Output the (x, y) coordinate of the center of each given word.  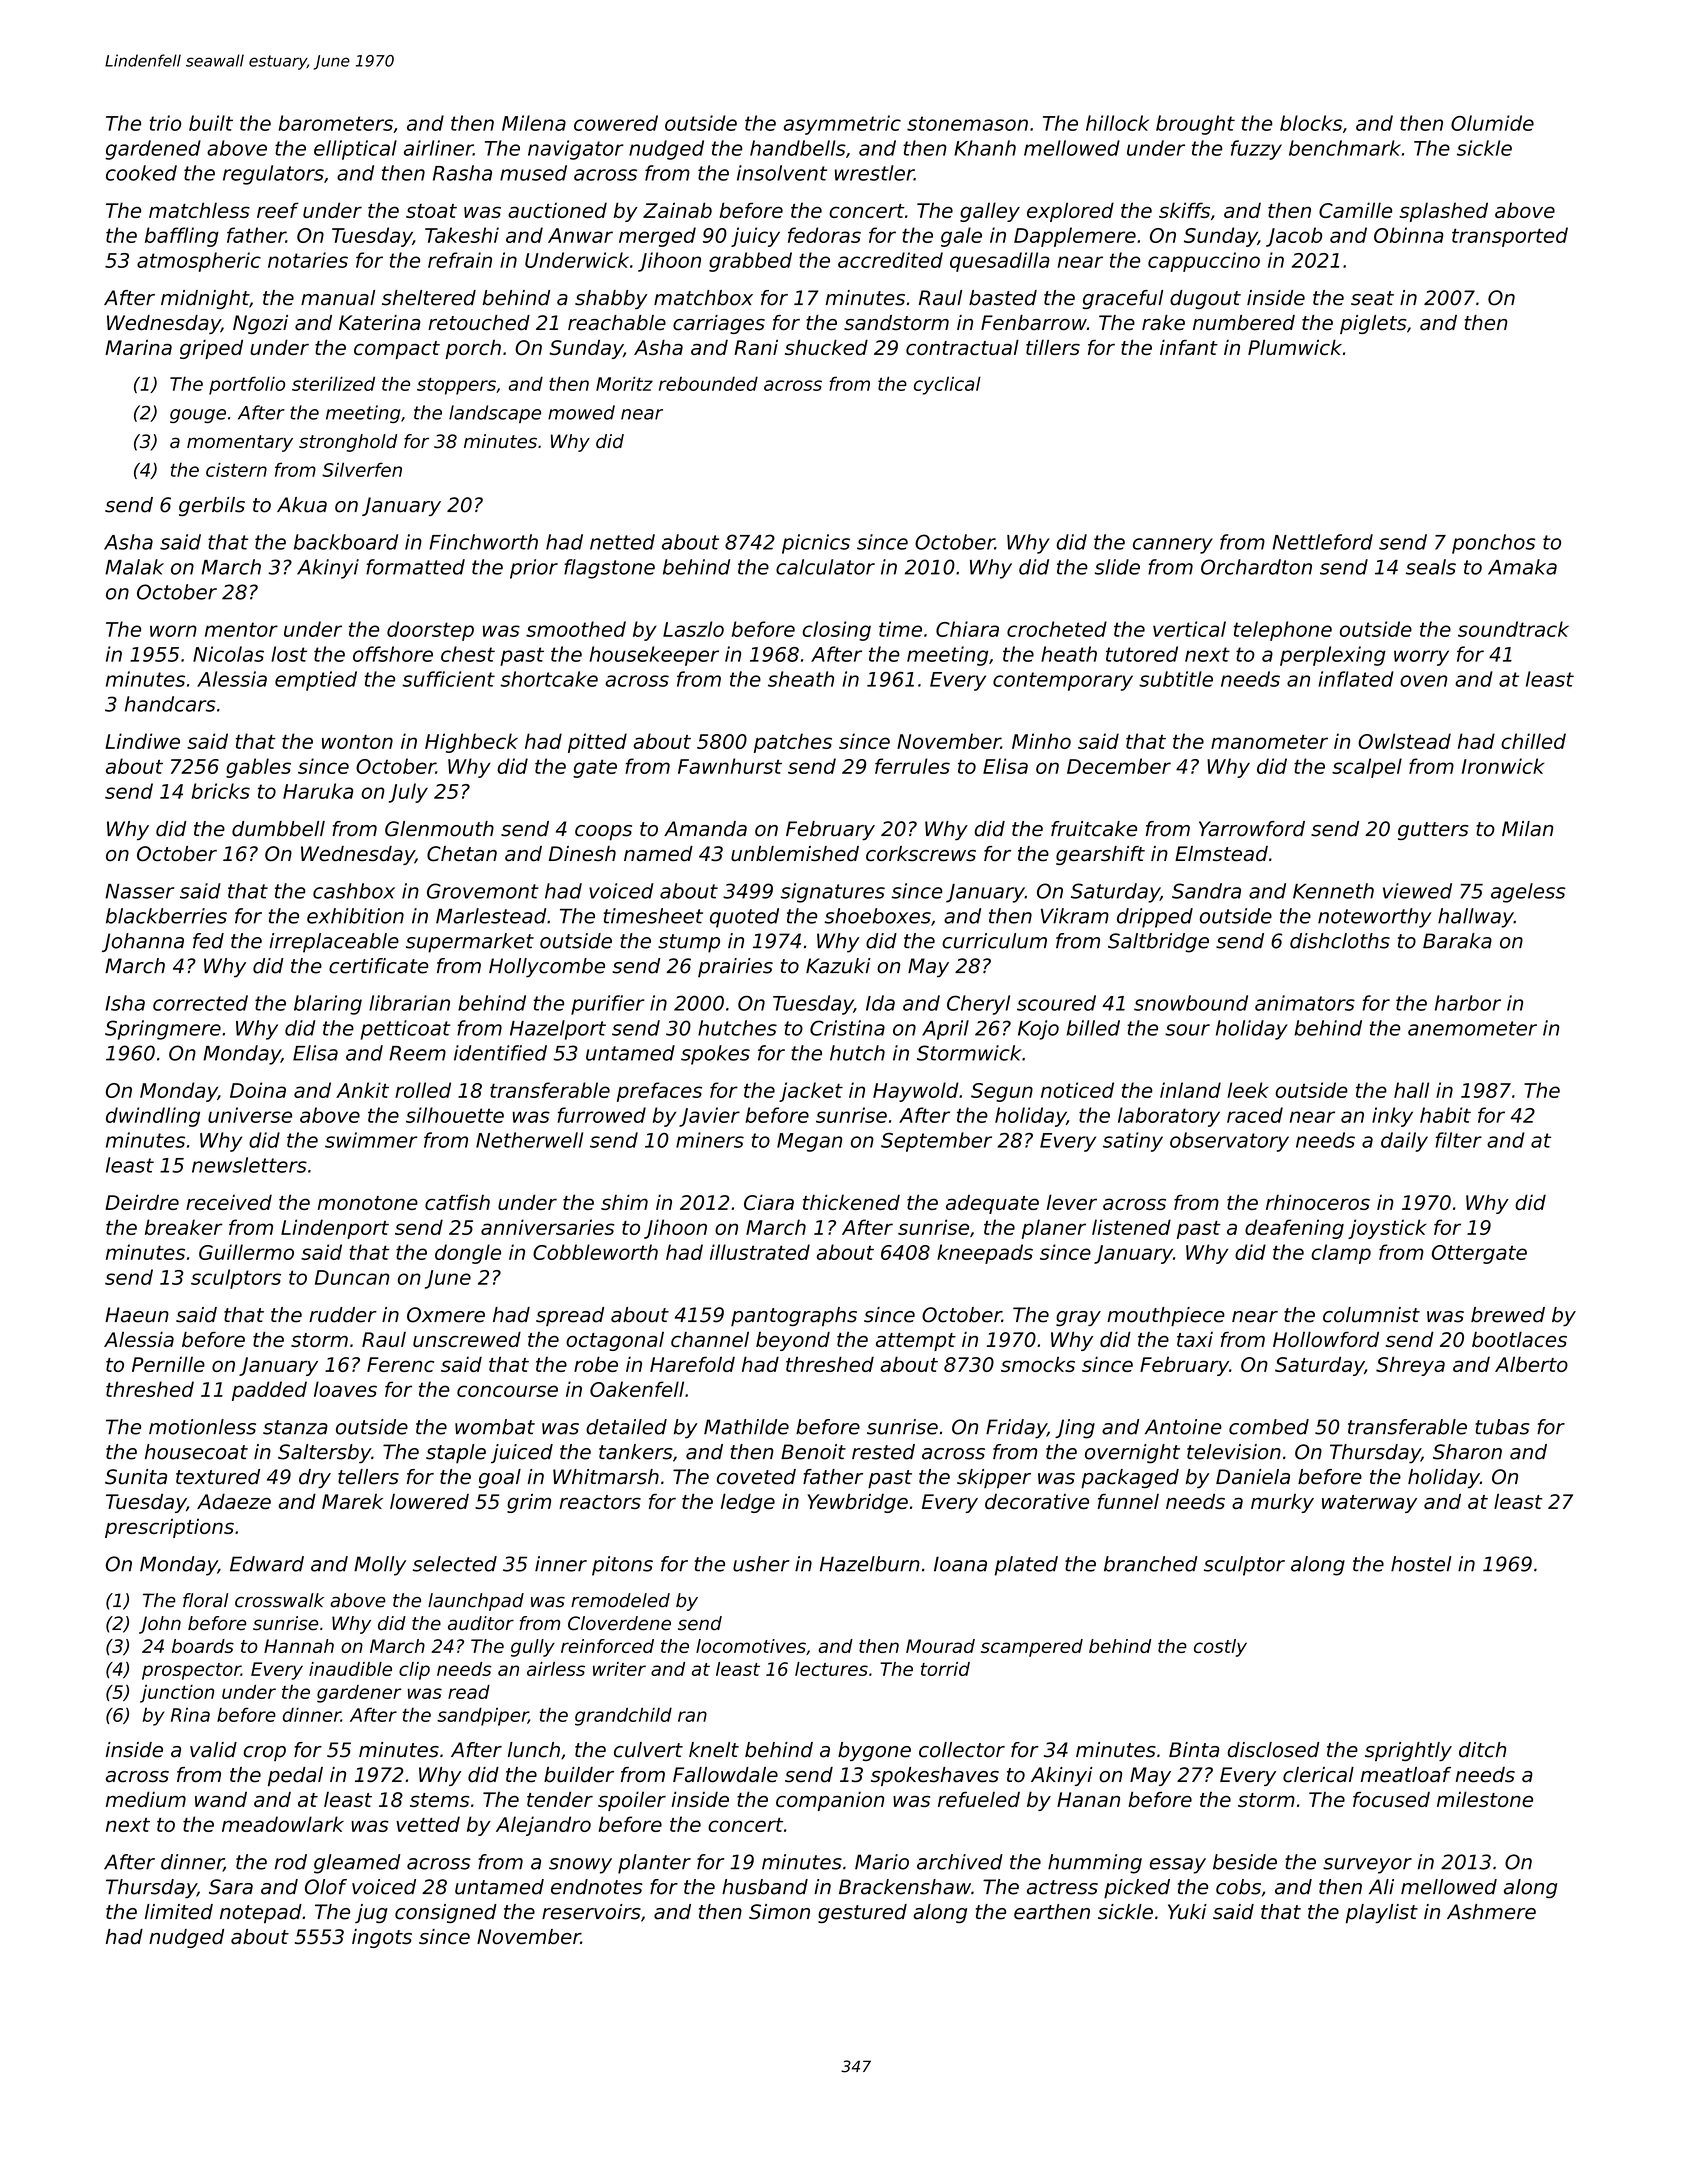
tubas (1502, 1427)
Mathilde (746, 1427)
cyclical (947, 385)
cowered (616, 123)
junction (177, 1694)
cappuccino (1204, 262)
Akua (302, 505)
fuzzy (1256, 150)
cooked (141, 173)
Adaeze (234, 1501)
